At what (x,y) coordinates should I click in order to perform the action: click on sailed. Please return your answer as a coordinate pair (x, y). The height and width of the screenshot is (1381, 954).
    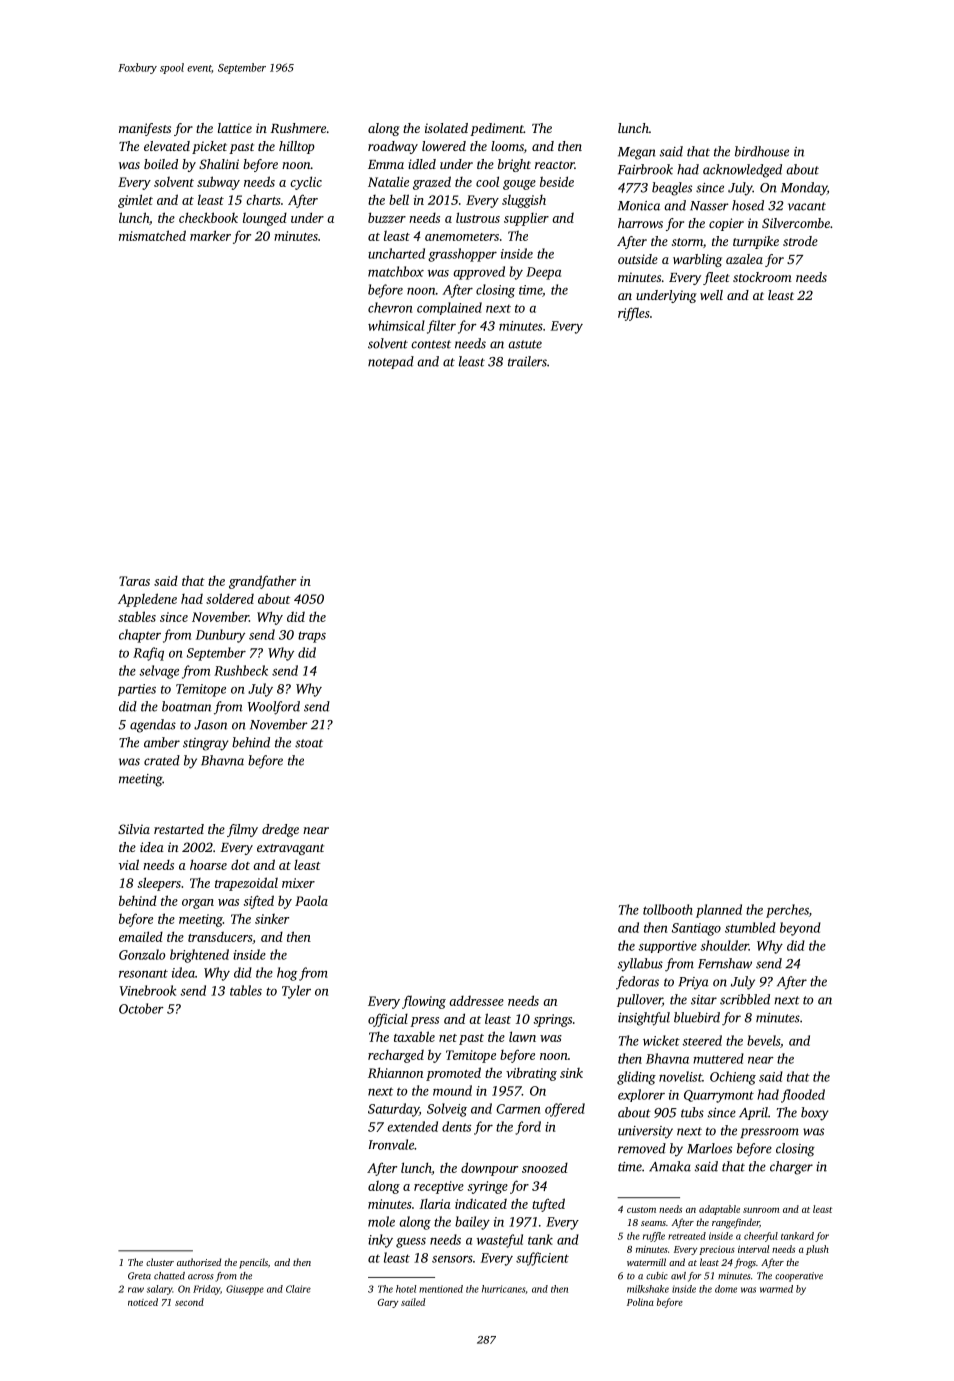
    Looking at the image, I should click on (413, 1302).
